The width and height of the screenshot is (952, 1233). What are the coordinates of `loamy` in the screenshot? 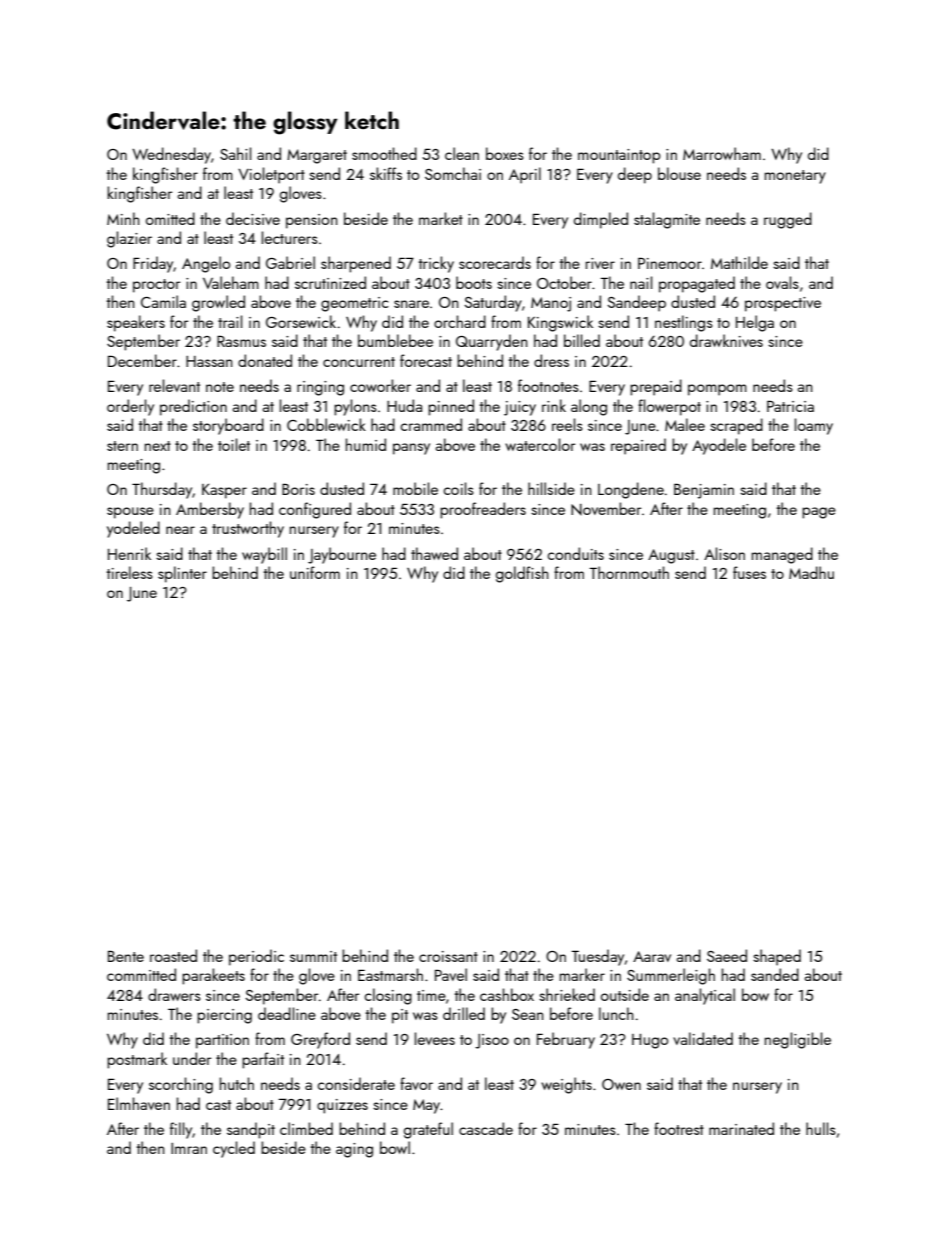 It's located at (814, 426).
